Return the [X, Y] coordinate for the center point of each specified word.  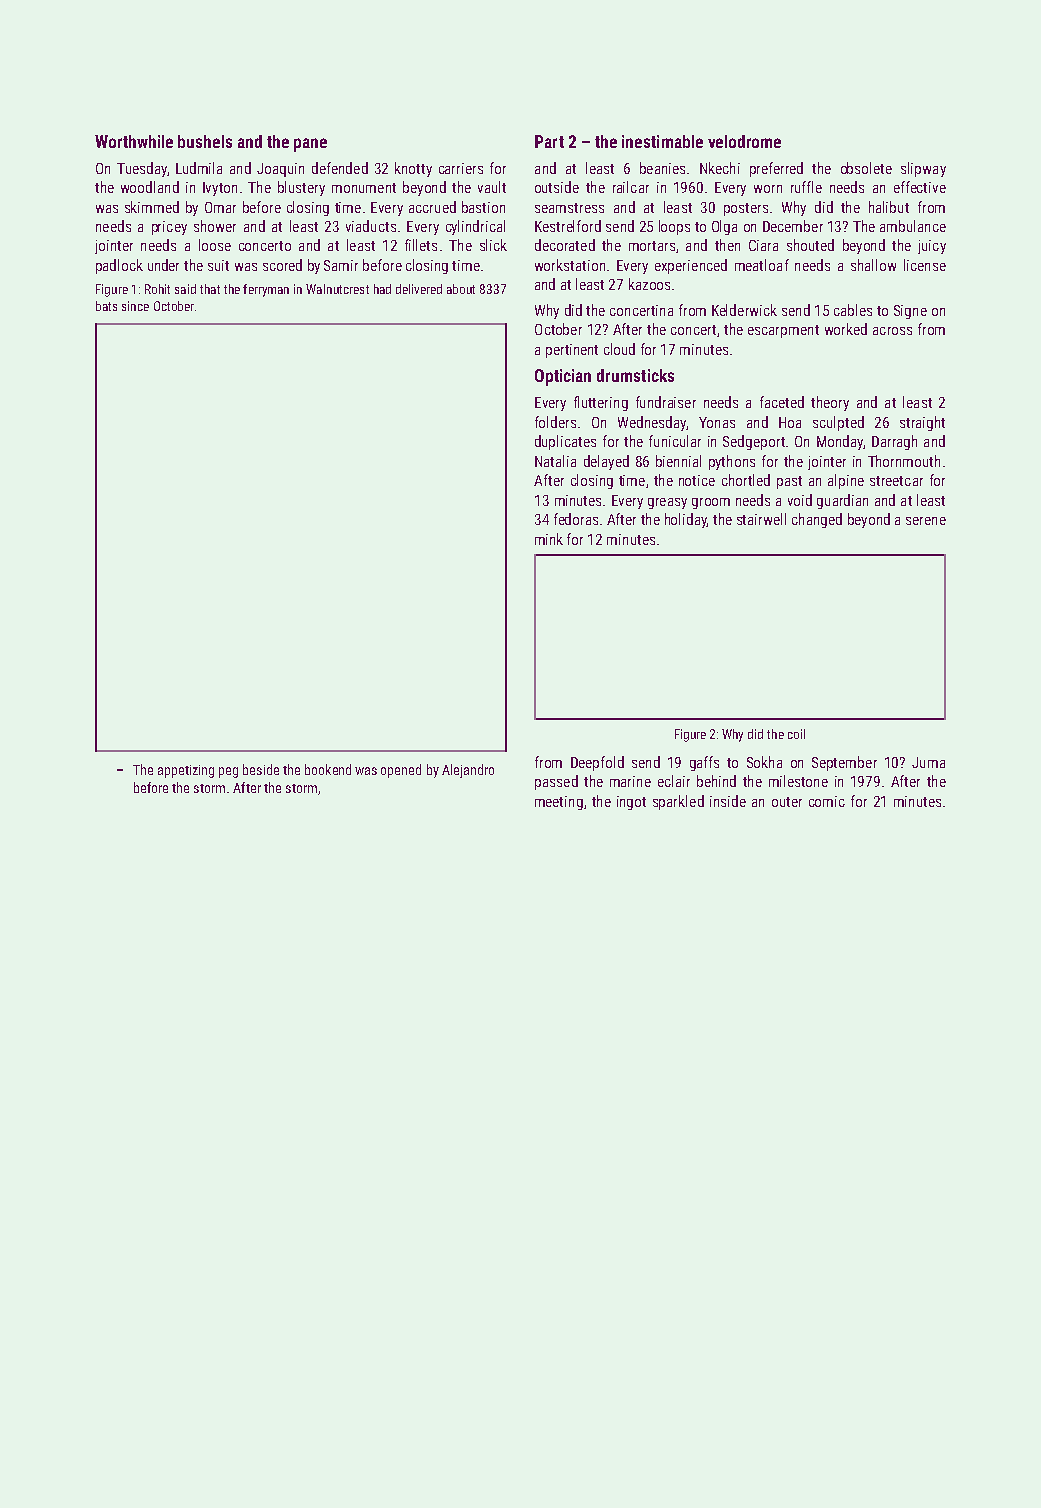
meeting [559, 803]
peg [228, 772]
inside [728, 801]
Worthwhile [134, 141]
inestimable [662, 141]
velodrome [744, 141]
